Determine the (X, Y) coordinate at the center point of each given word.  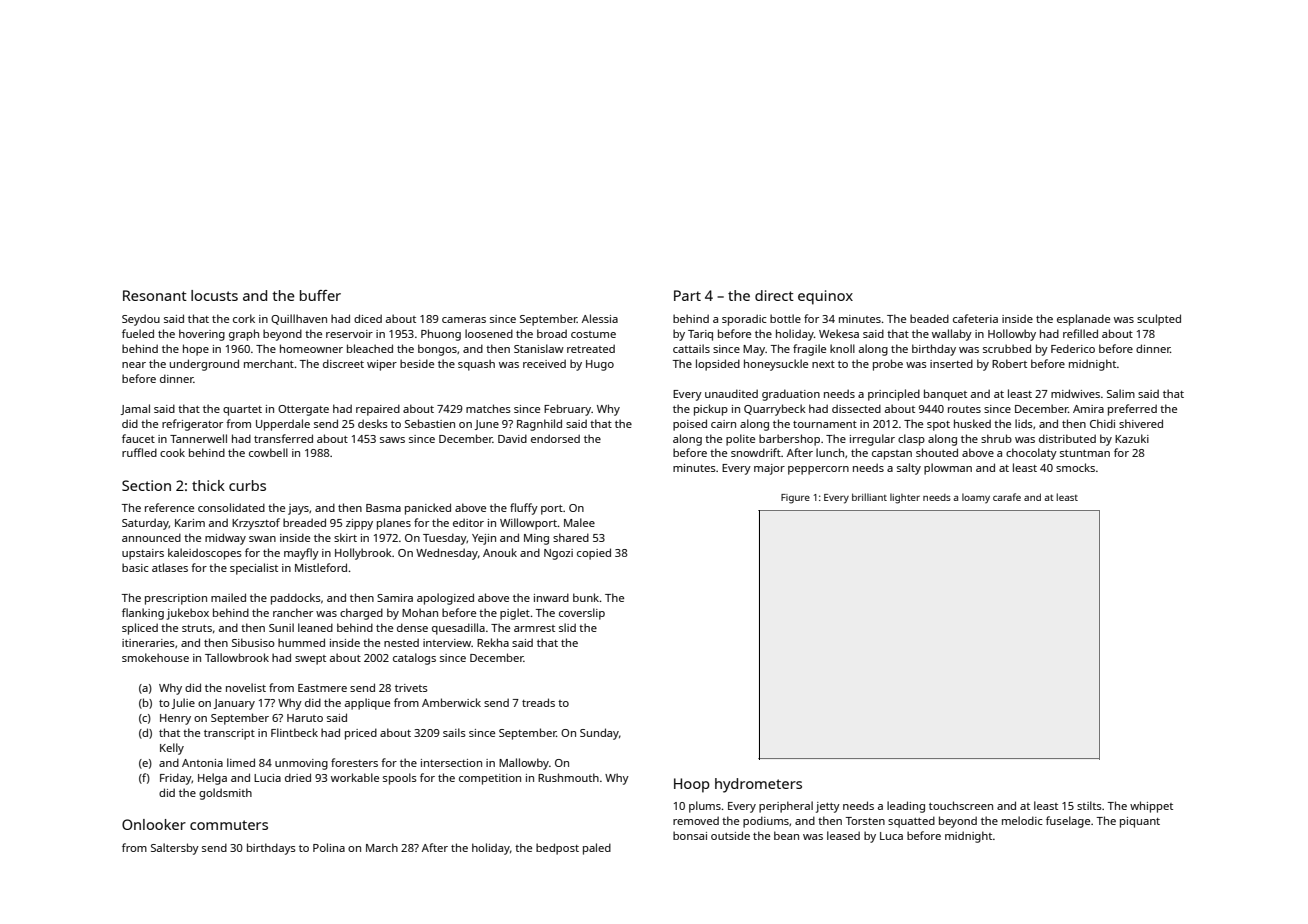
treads (538, 702)
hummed (301, 642)
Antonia (202, 763)
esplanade (1083, 320)
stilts (1089, 805)
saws (392, 440)
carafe (1007, 497)
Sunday (599, 734)
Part (687, 295)
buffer (320, 295)
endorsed (555, 438)
